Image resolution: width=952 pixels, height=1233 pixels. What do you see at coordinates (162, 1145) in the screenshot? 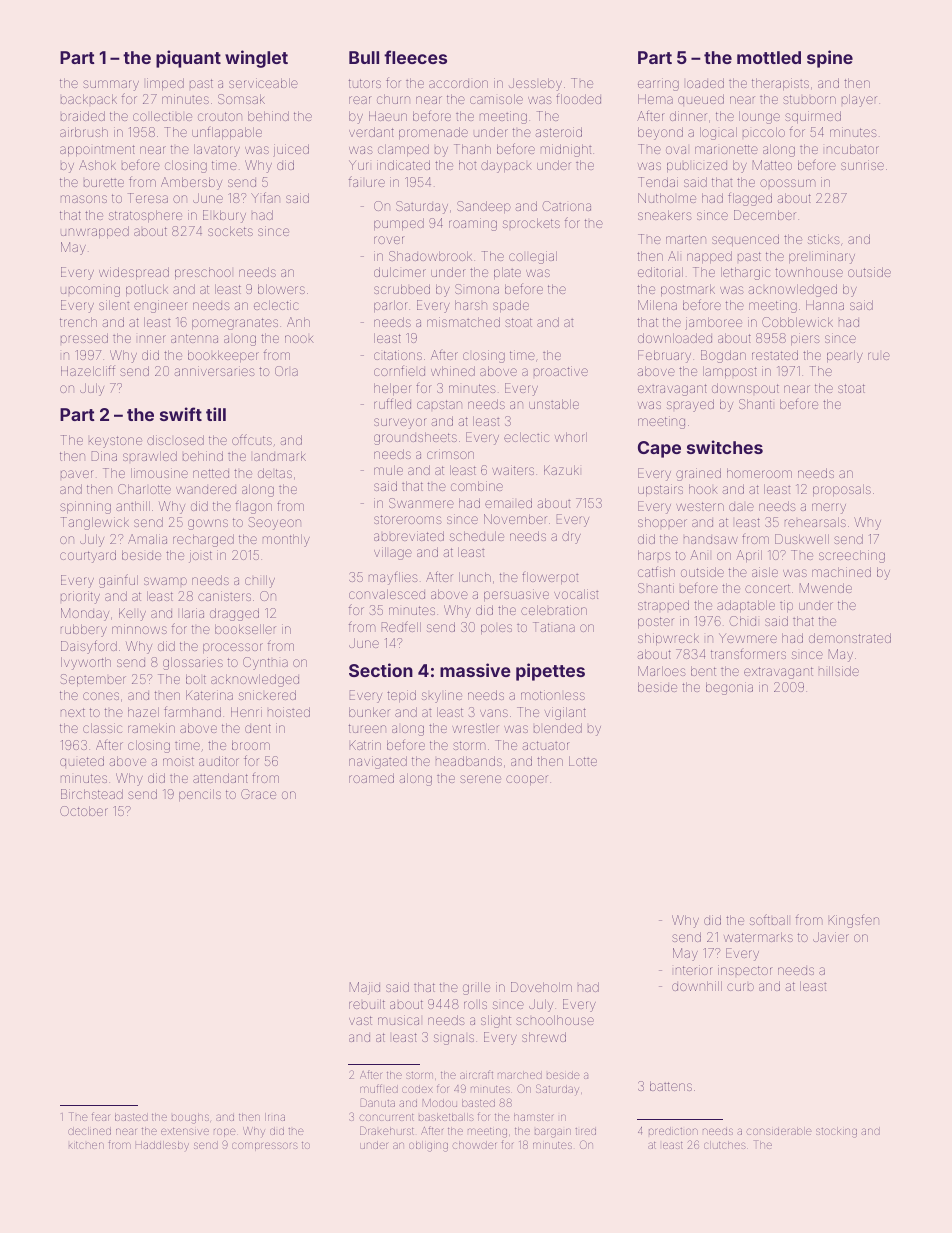
I see `Haddlesby` at bounding box center [162, 1145].
